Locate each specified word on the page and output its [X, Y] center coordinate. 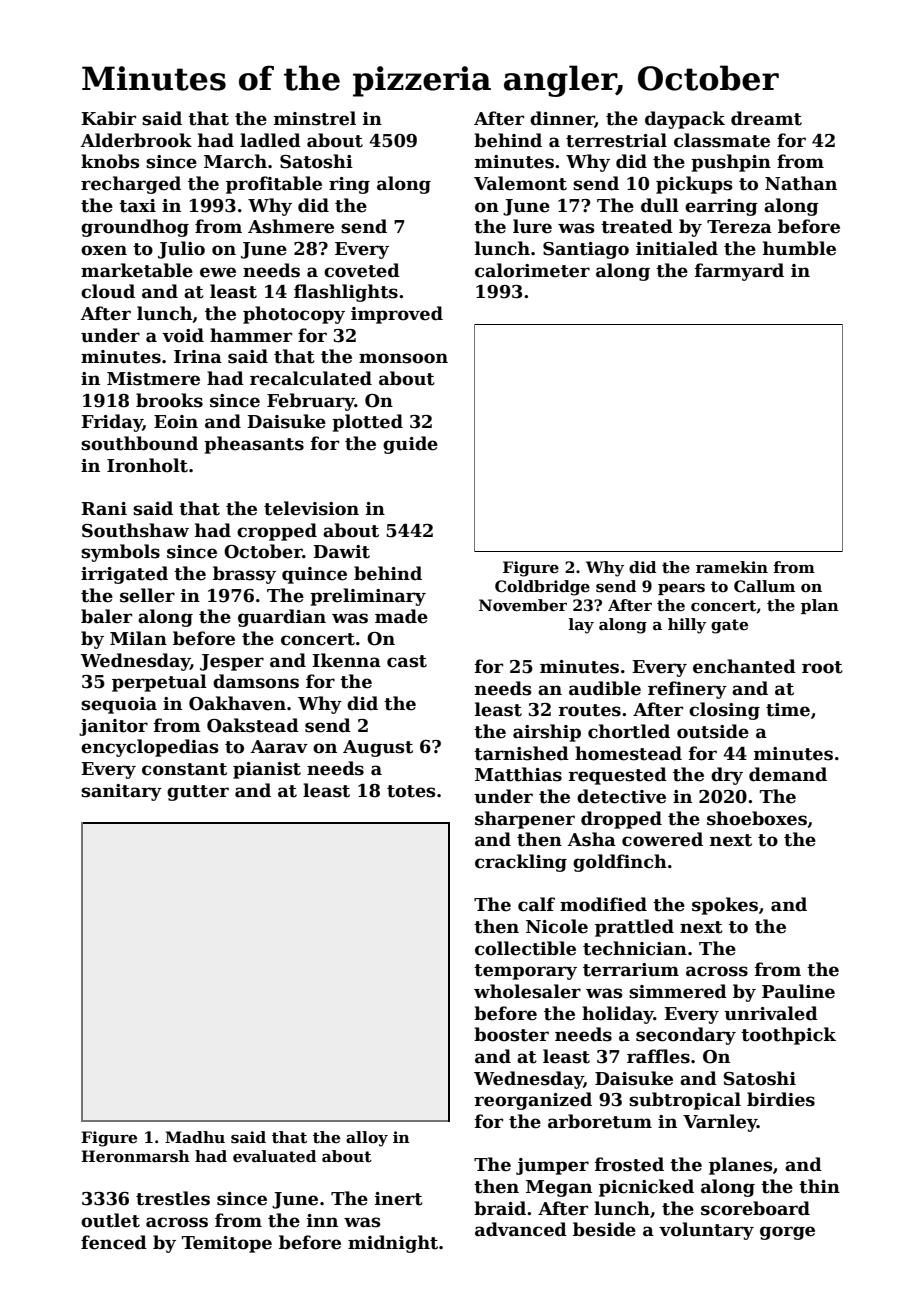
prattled [634, 928]
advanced [521, 1229]
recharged [131, 185]
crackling [521, 863]
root [822, 667]
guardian [282, 618]
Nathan [801, 183]
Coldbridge [542, 588]
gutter [198, 793]
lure [532, 226]
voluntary [706, 1231]
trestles [173, 1198]
